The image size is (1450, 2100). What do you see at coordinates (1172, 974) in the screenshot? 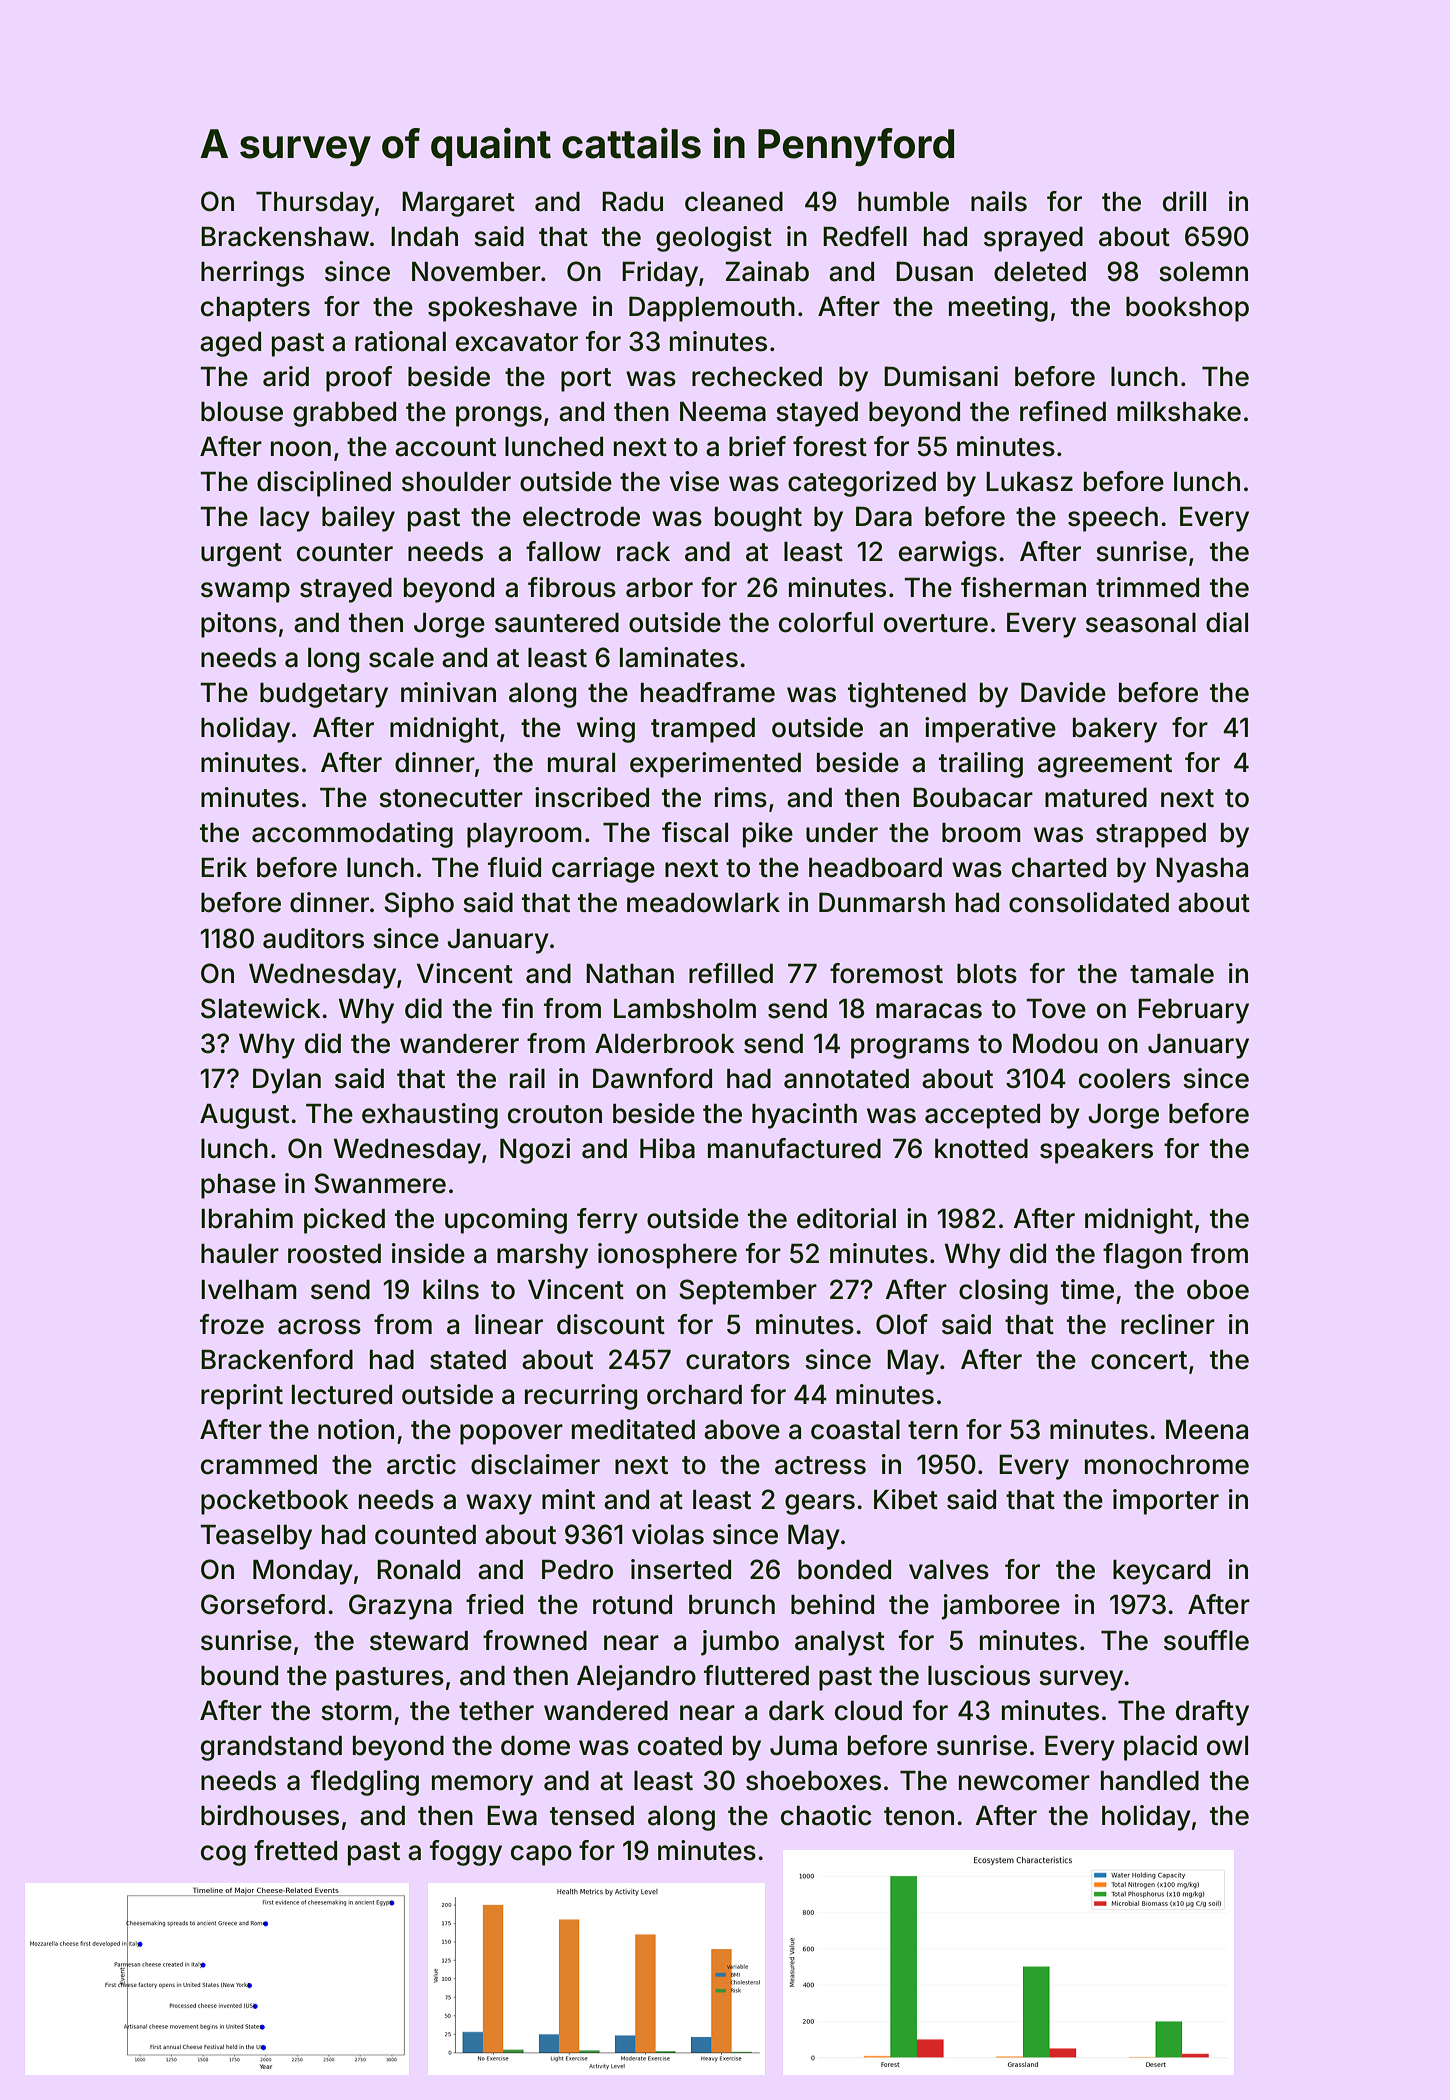
I see `tamale` at bounding box center [1172, 974].
